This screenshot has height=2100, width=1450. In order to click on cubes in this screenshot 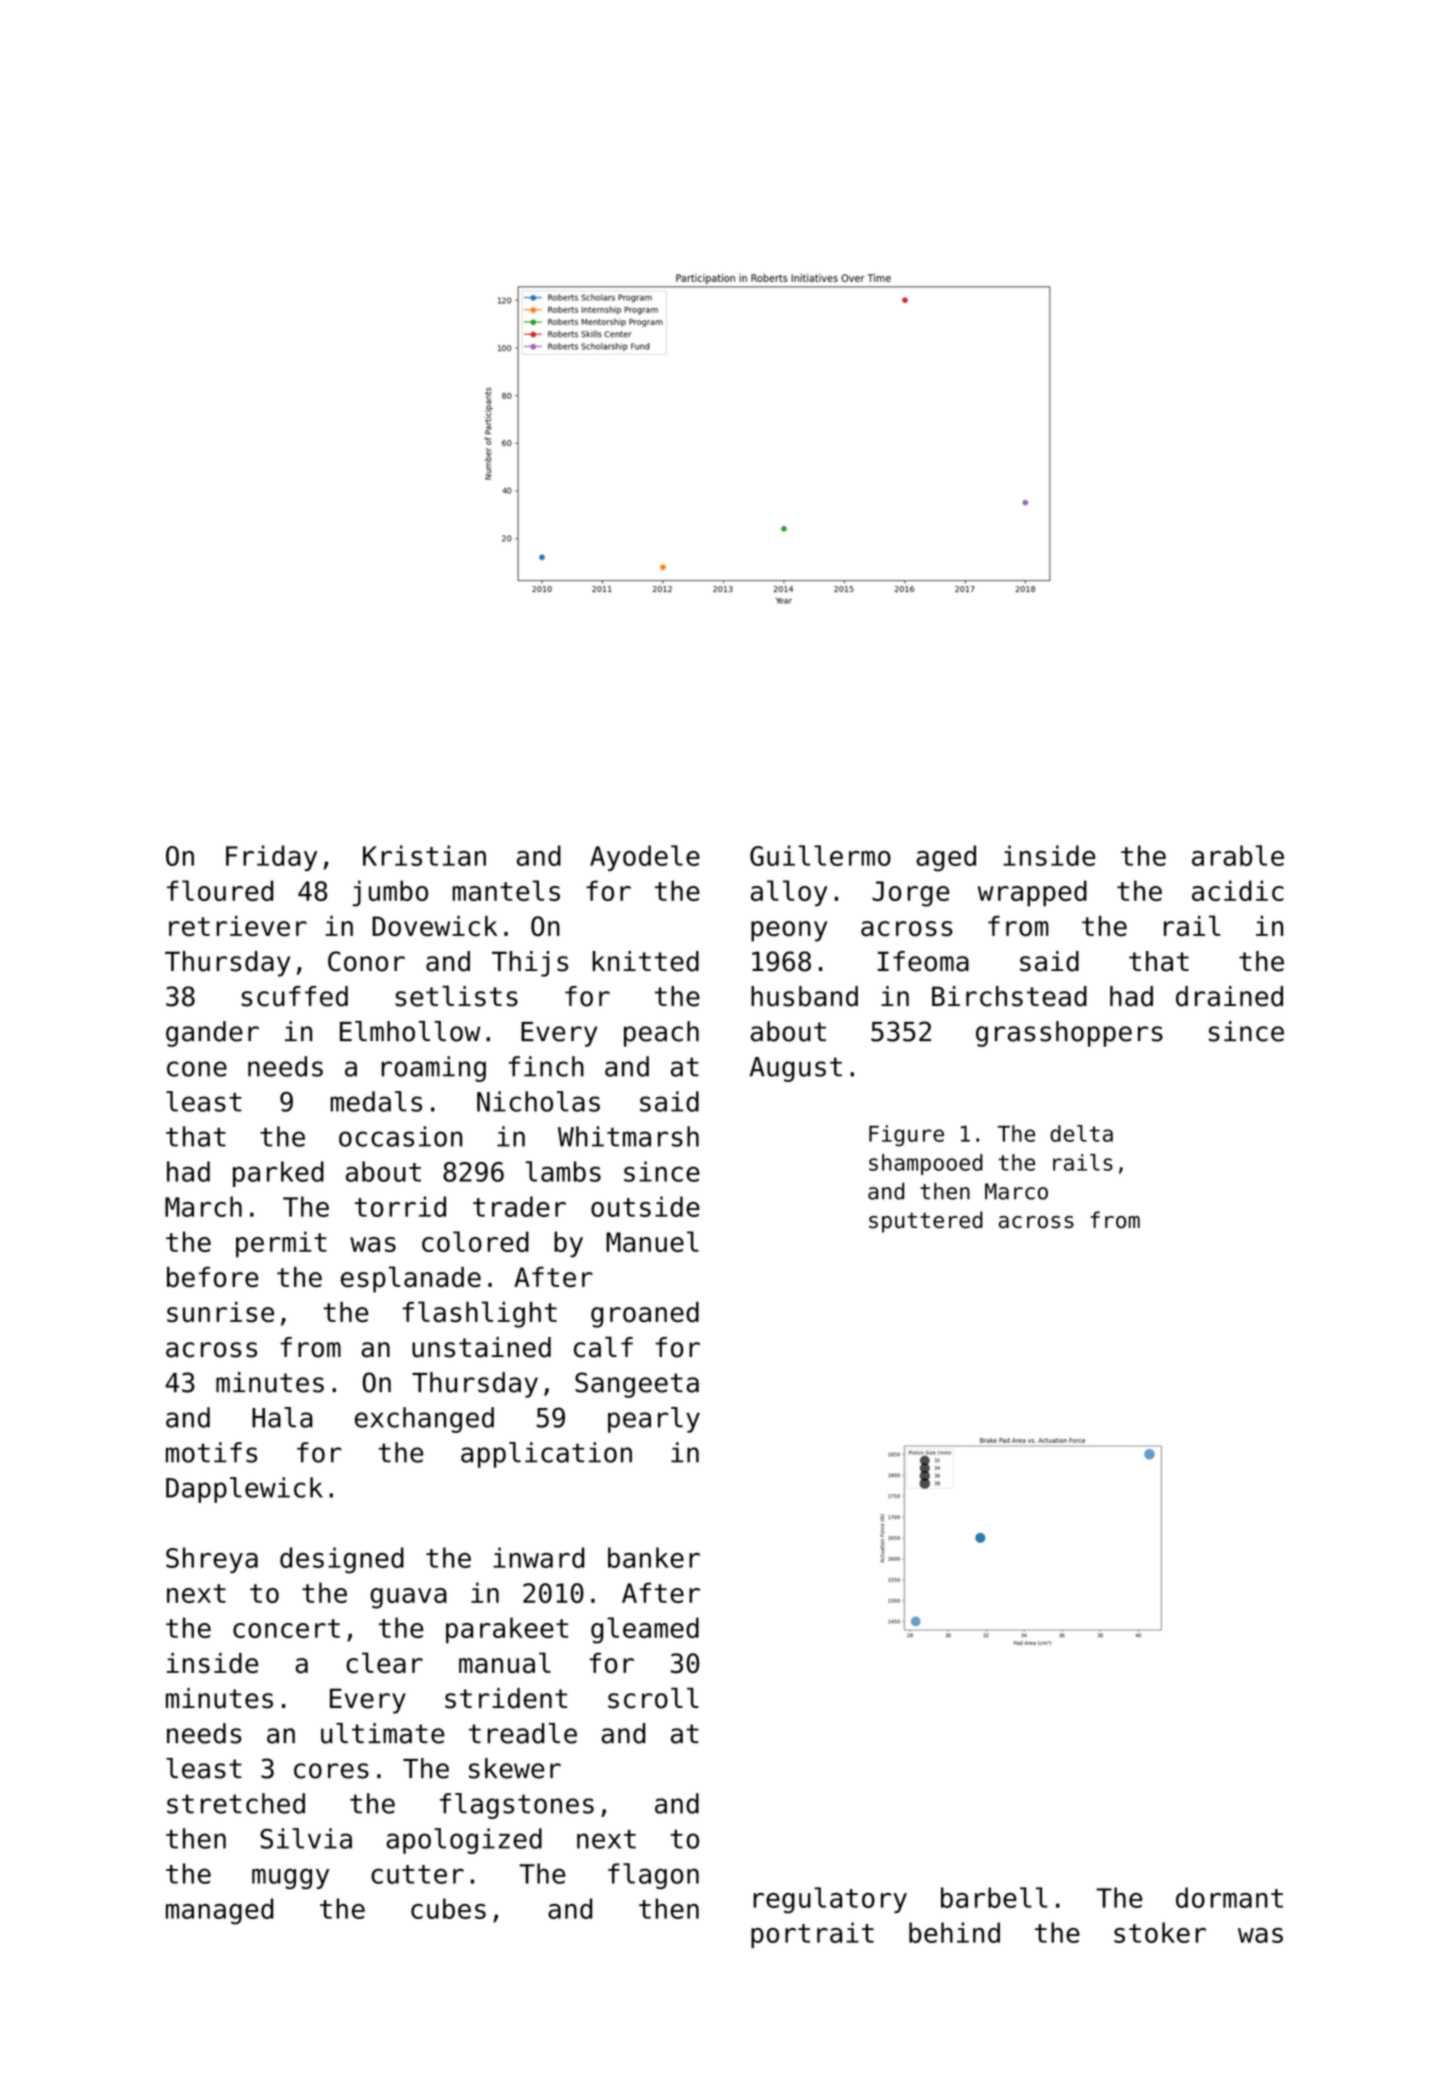, I will do `click(448, 1908)`.
